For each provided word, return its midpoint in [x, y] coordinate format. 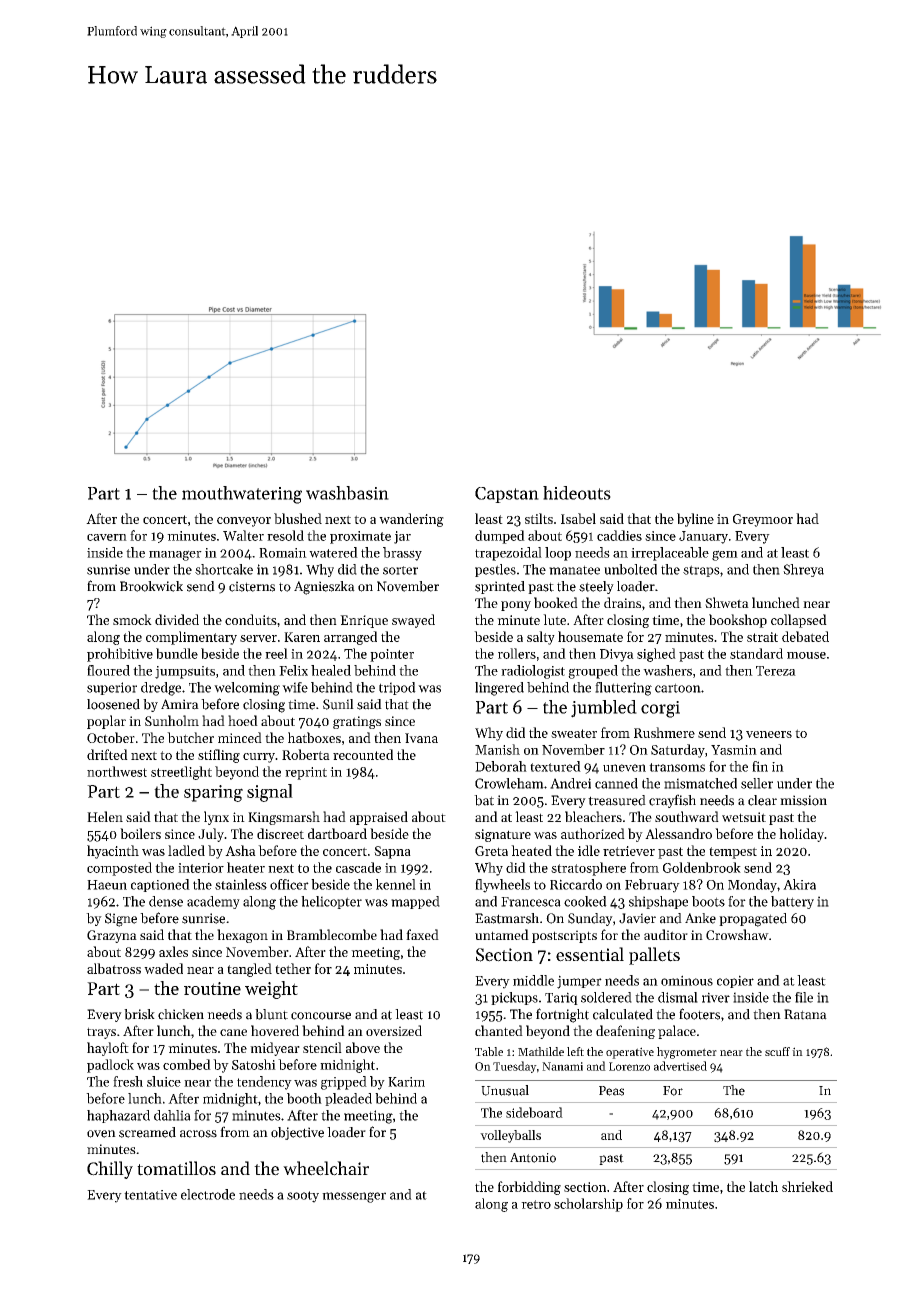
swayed [413, 621]
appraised [379, 818]
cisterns [252, 586]
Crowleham [509, 783]
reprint [306, 773]
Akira [799, 884]
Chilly [110, 1170]
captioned [160, 885]
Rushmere [664, 732]
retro [536, 1204]
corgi [660, 709]
